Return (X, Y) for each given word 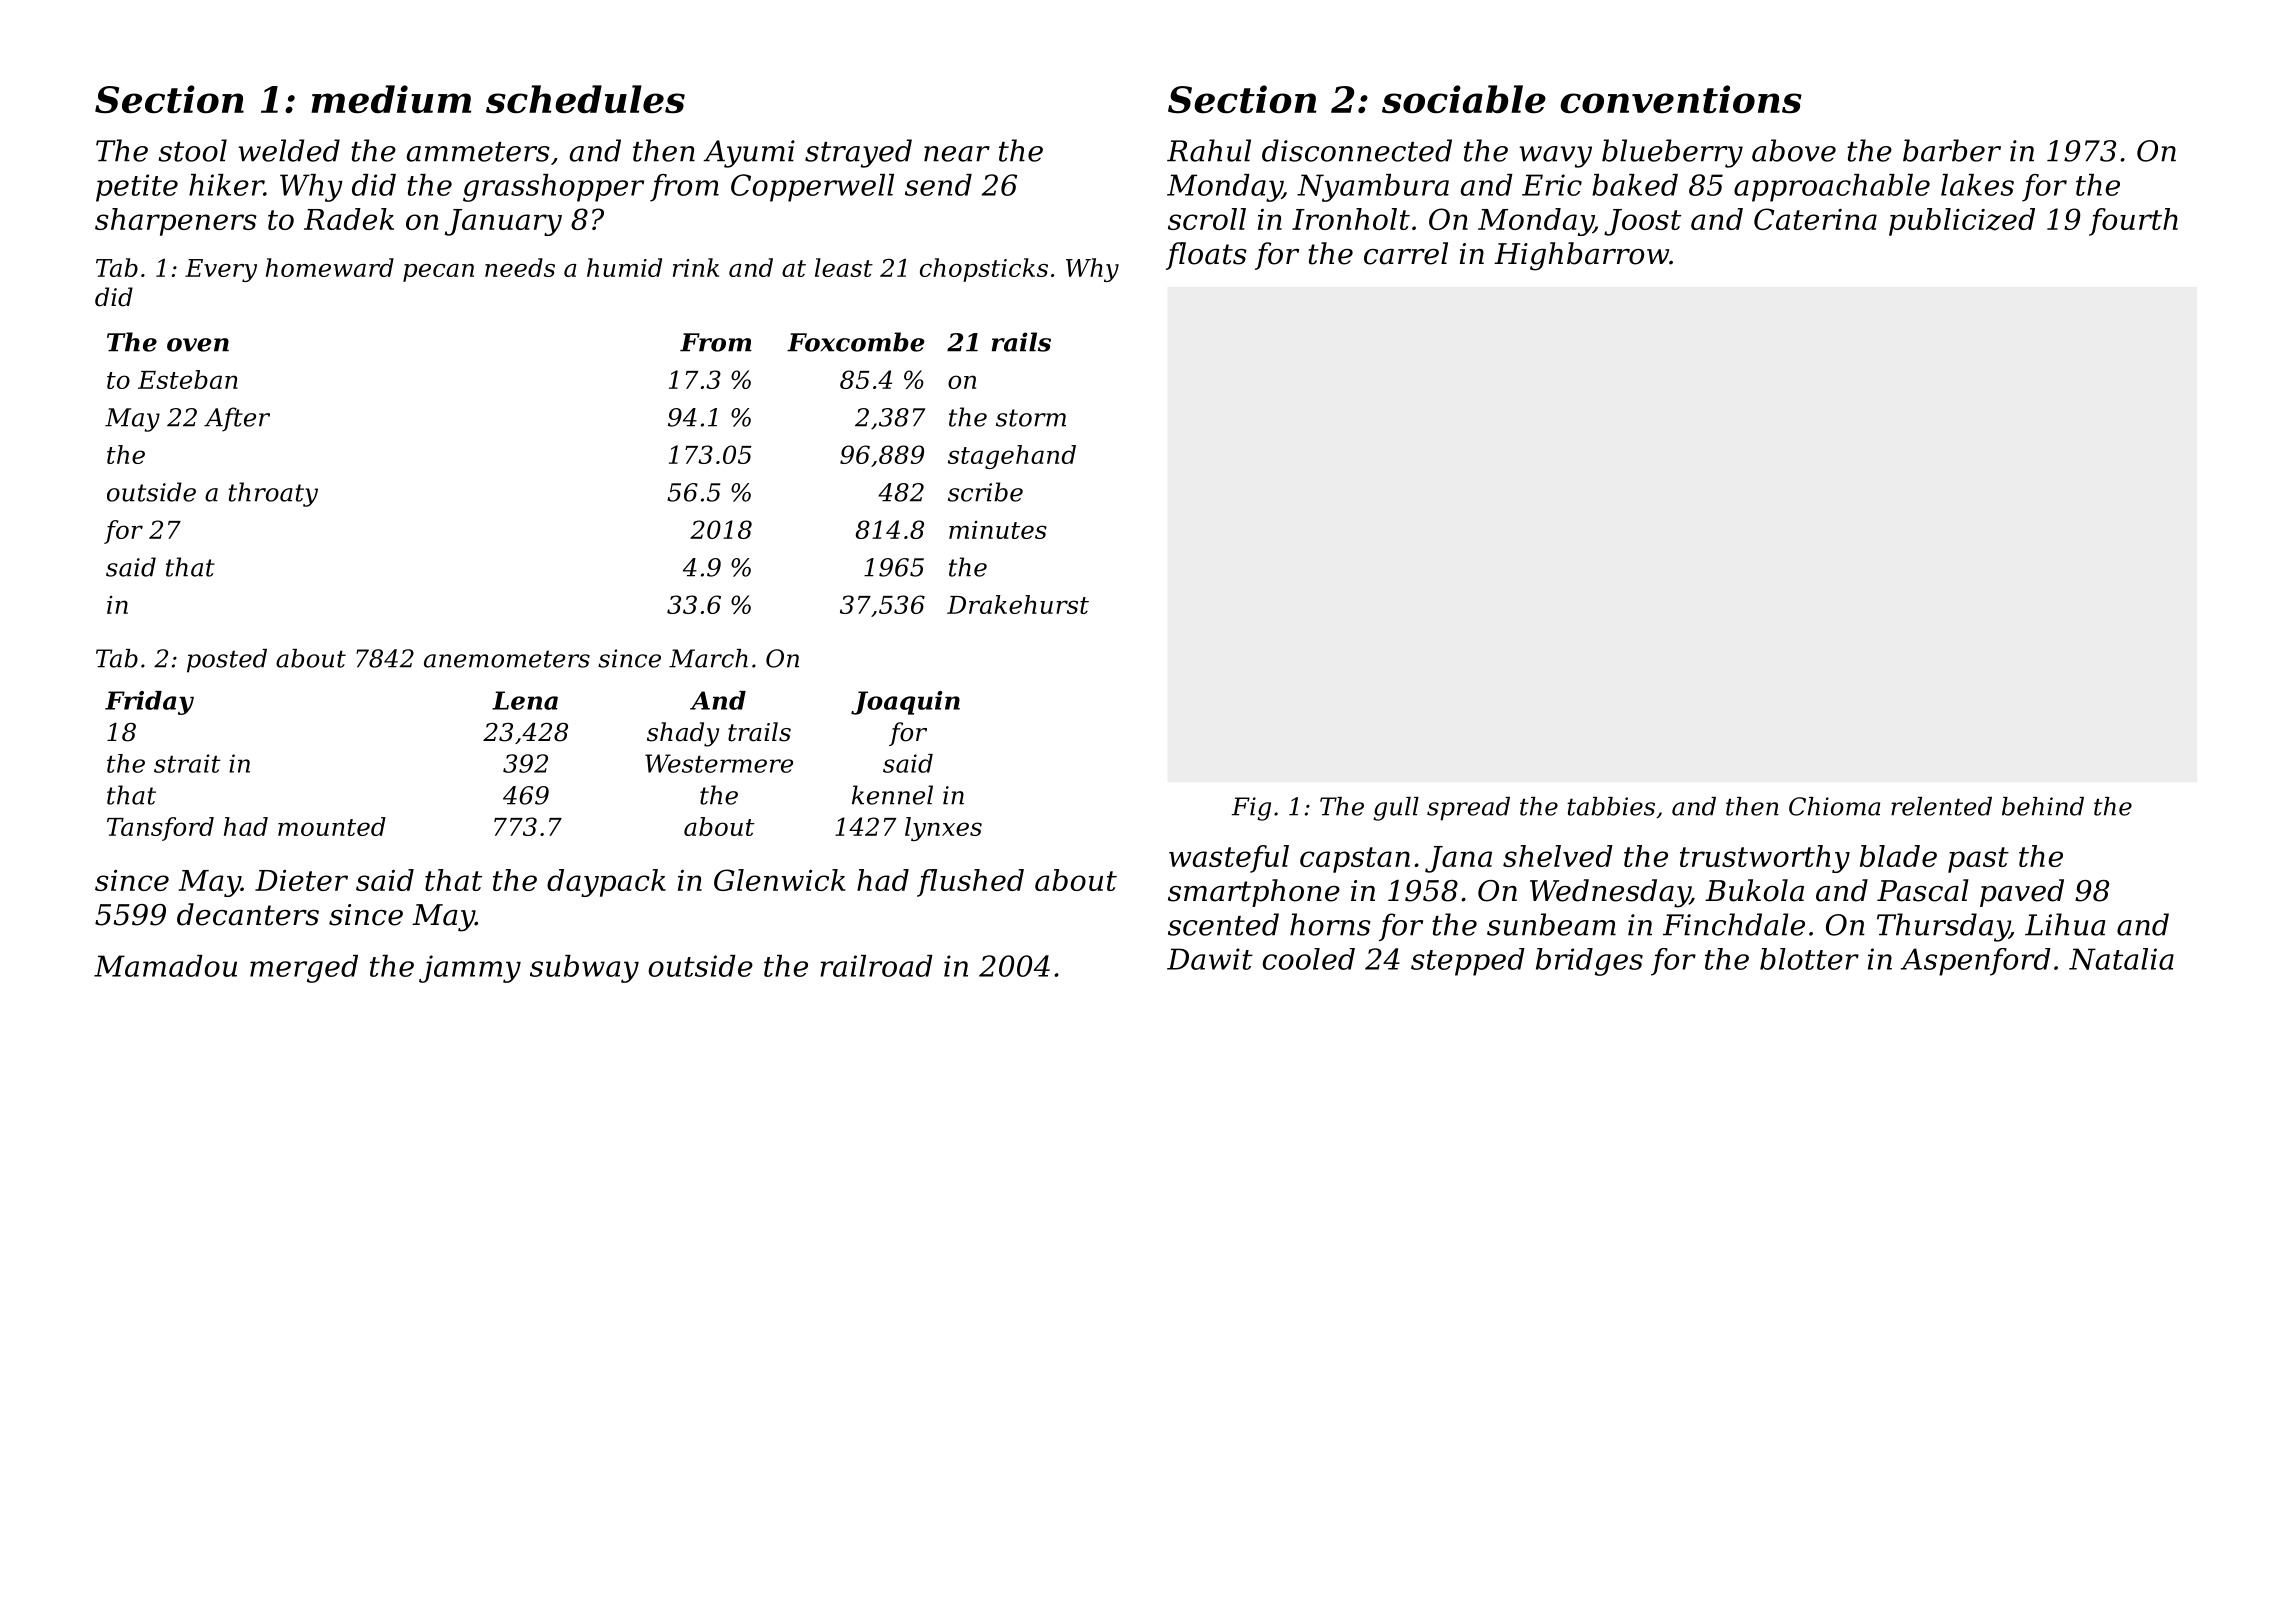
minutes (998, 530)
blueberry (1672, 153)
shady (683, 734)
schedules (585, 99)
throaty (273, 494)
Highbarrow (1581, 256)
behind (2043, 806)
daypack (606, 883)
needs (520, 267)
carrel (1406, 253)
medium (391, 99)
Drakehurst (1018, 604)
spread (1468, 809)
